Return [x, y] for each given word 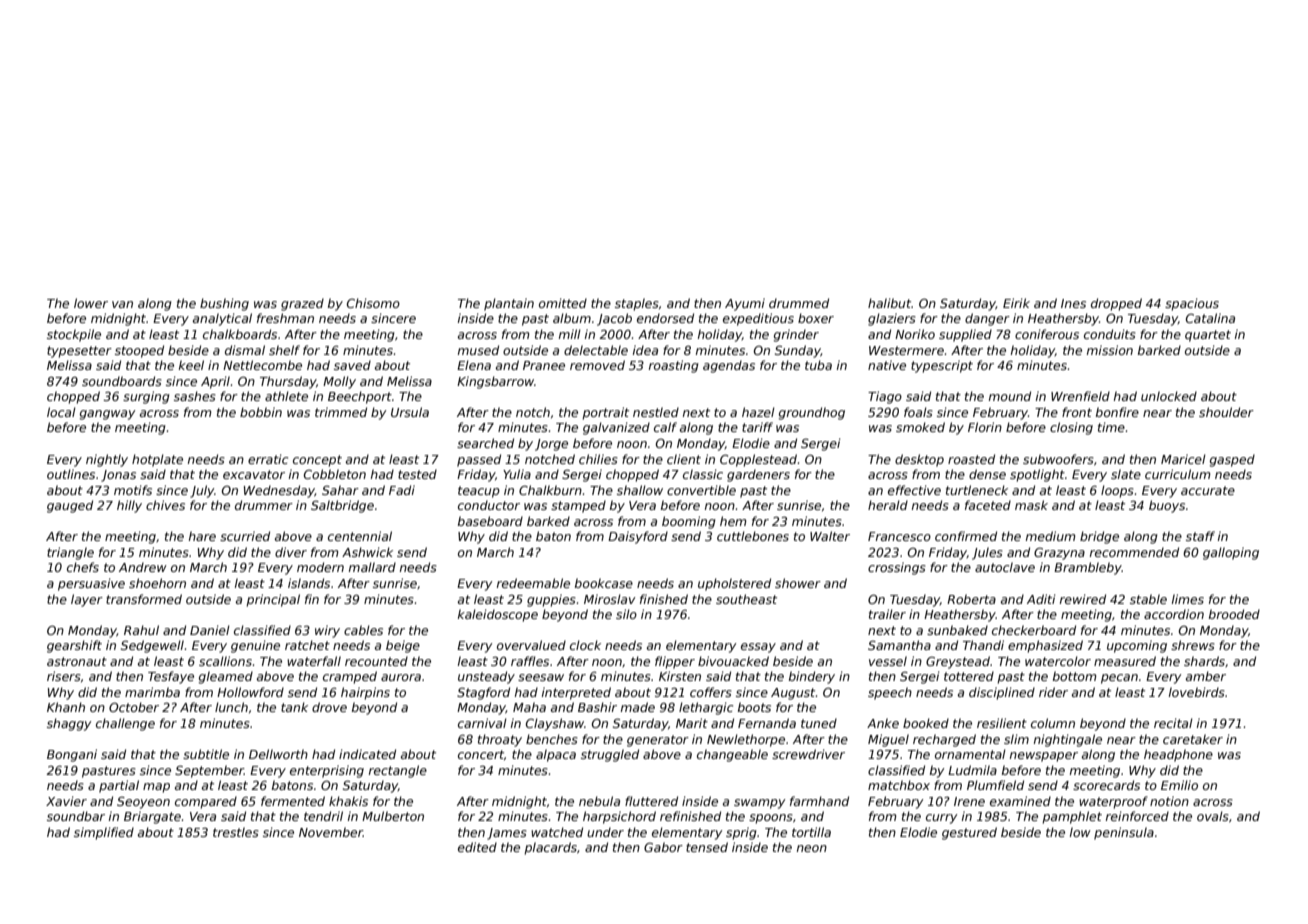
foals [918, 412]
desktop [919, 460]
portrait [605, 413]
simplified [104, 833]
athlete [286, 396]
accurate [1208, 490]
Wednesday [279, 491]
